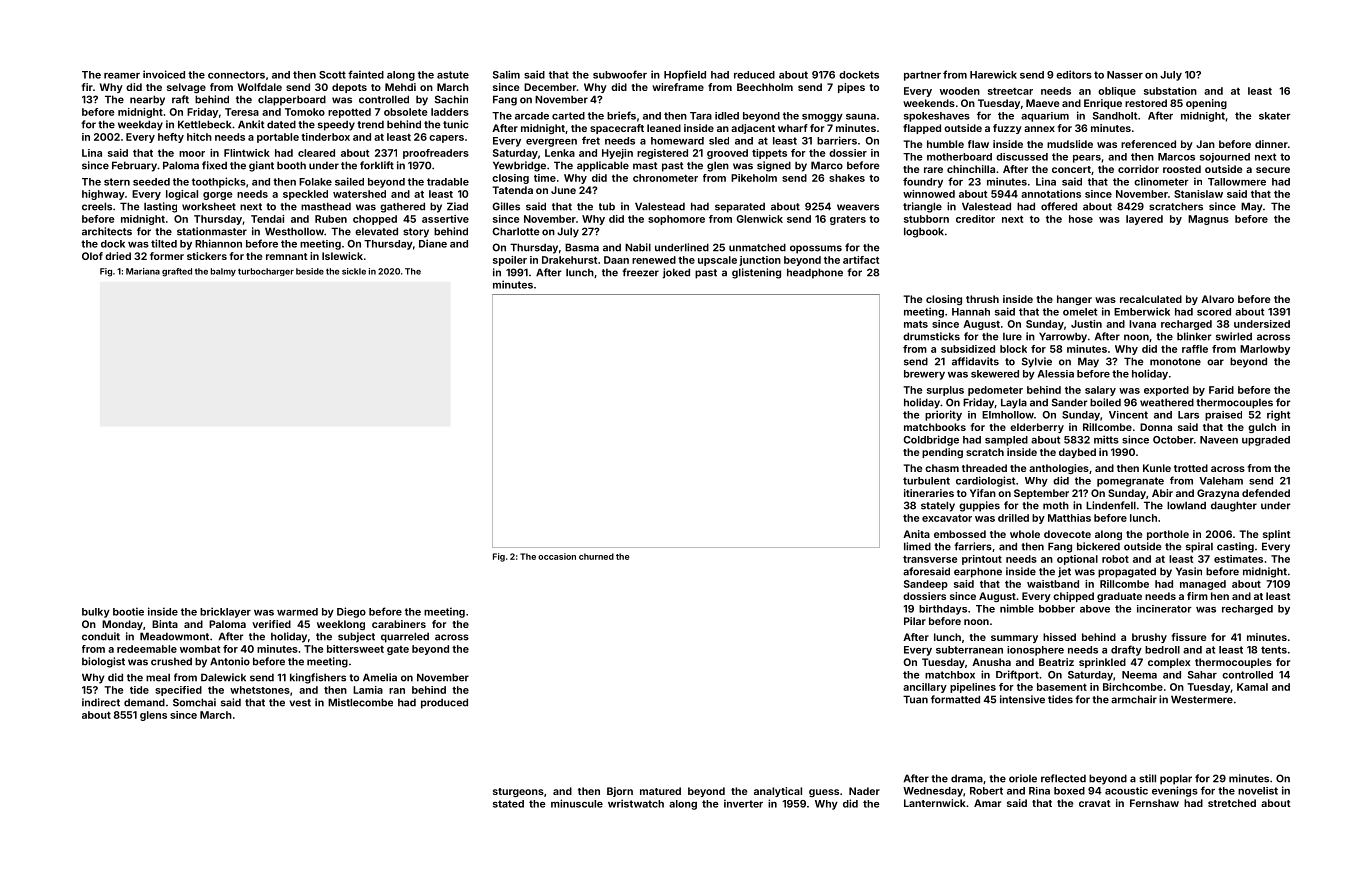  I want to click on editors, so click(1074, 74).
